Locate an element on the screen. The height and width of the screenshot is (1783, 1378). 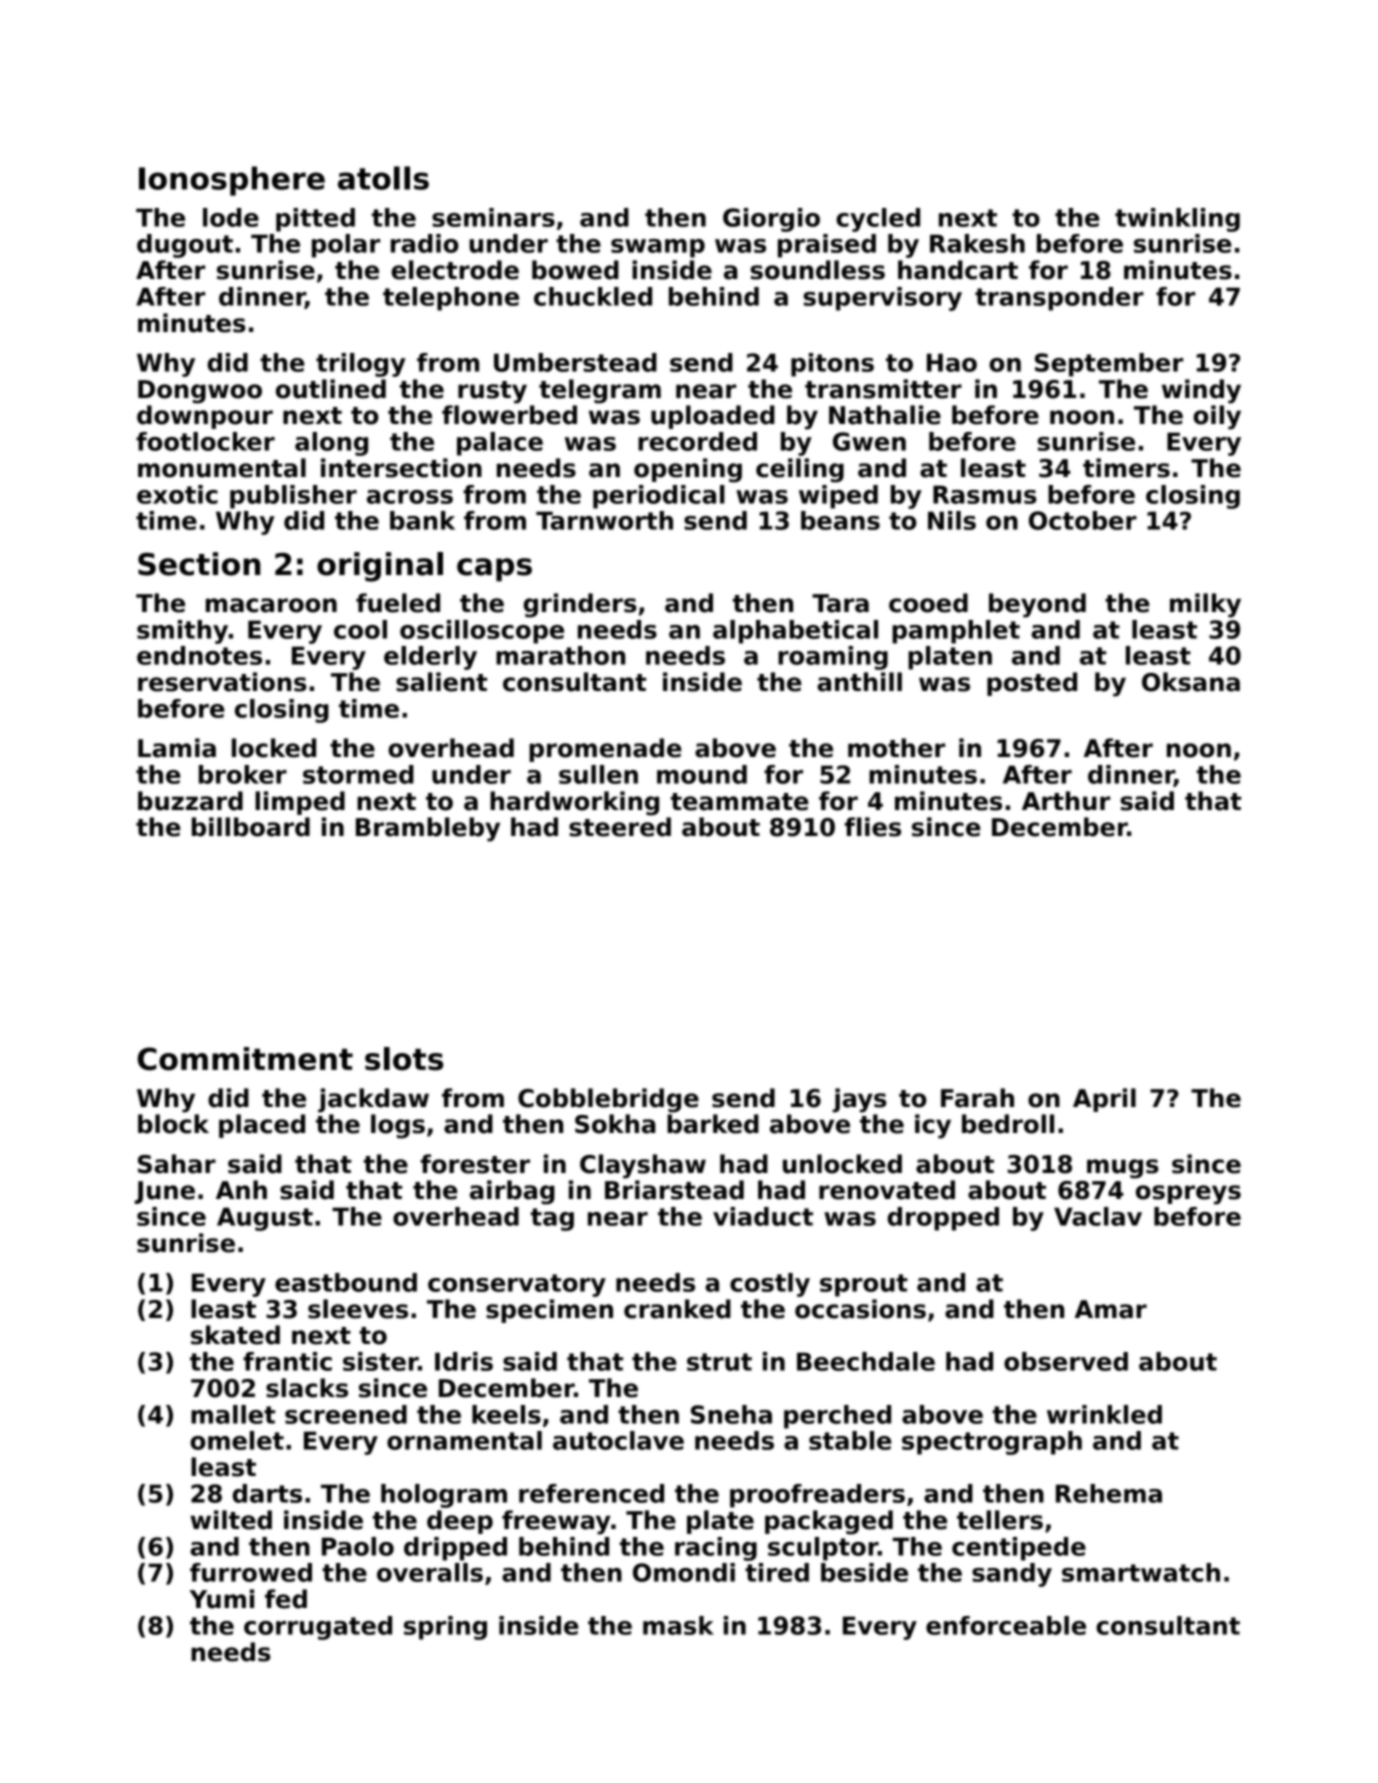
billboard is located at coordinates (251, 827).
